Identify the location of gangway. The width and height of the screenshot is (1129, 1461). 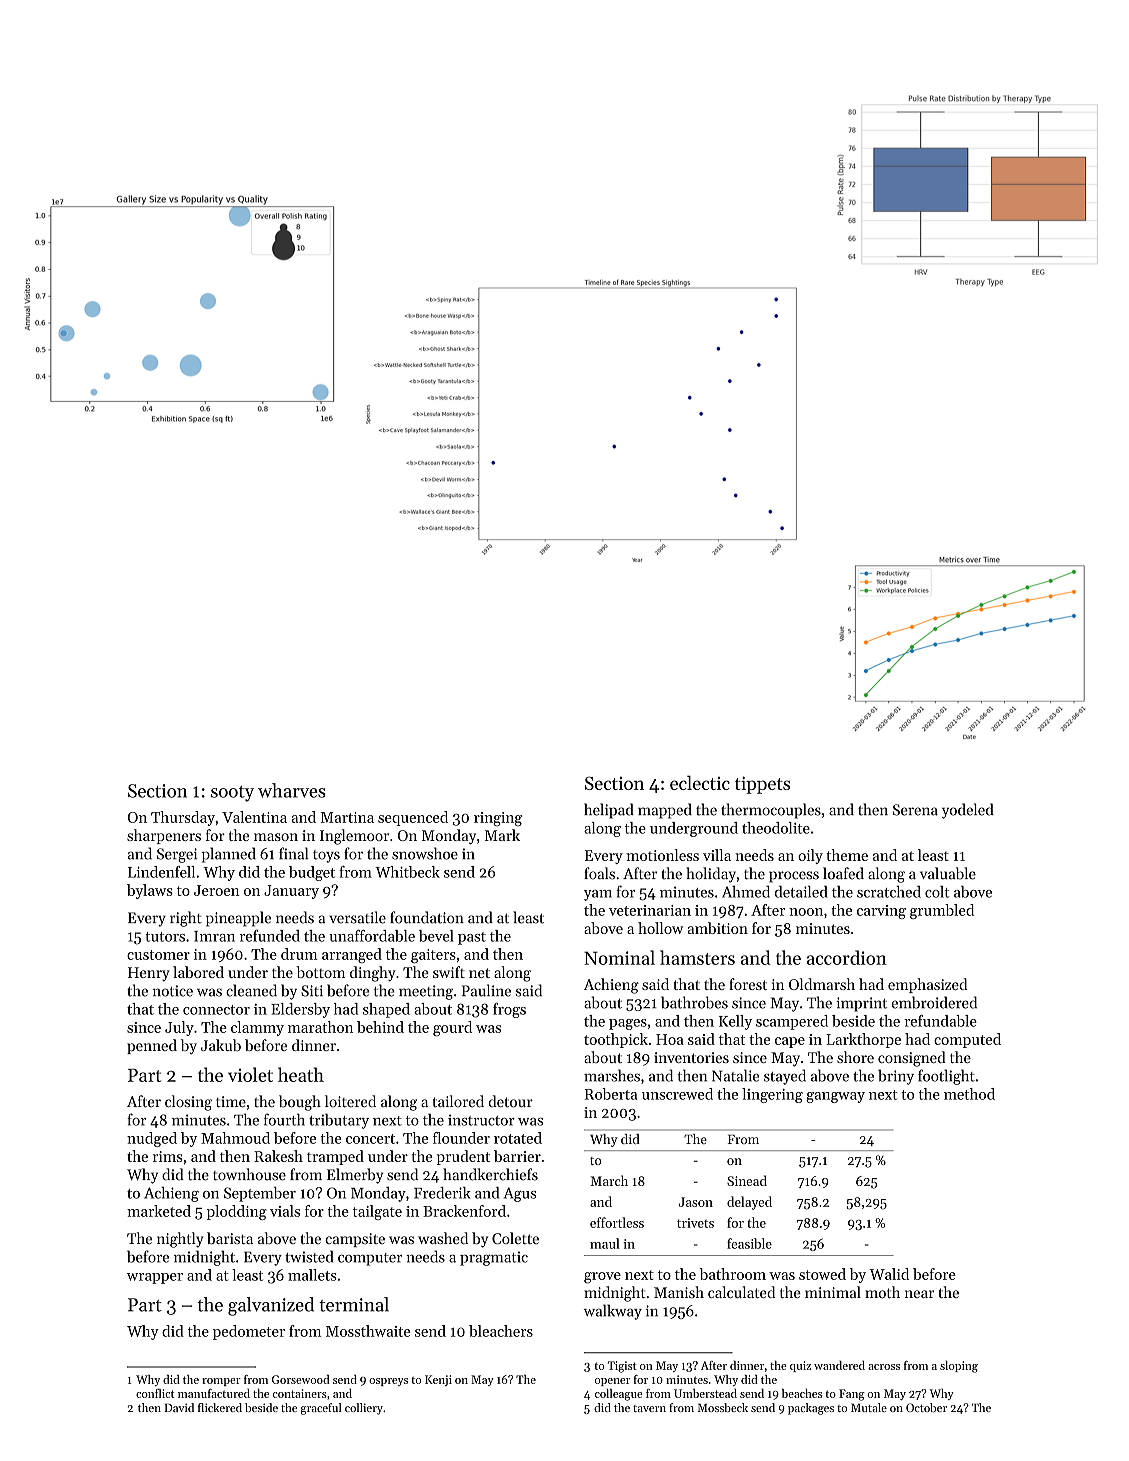
(835, 1097).
